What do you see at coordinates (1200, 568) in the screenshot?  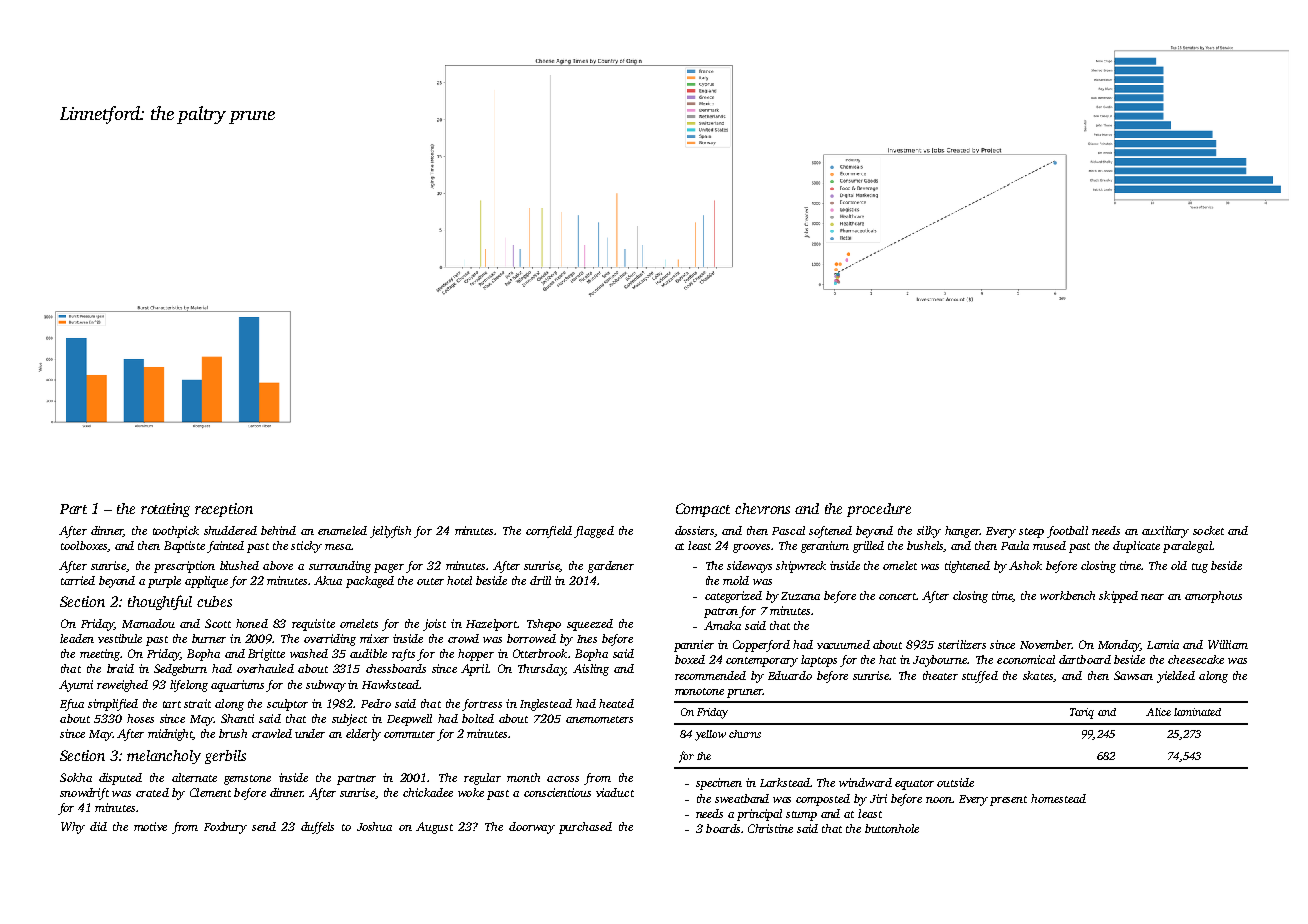 I see `tug` at bounding box center [1200, 568].
